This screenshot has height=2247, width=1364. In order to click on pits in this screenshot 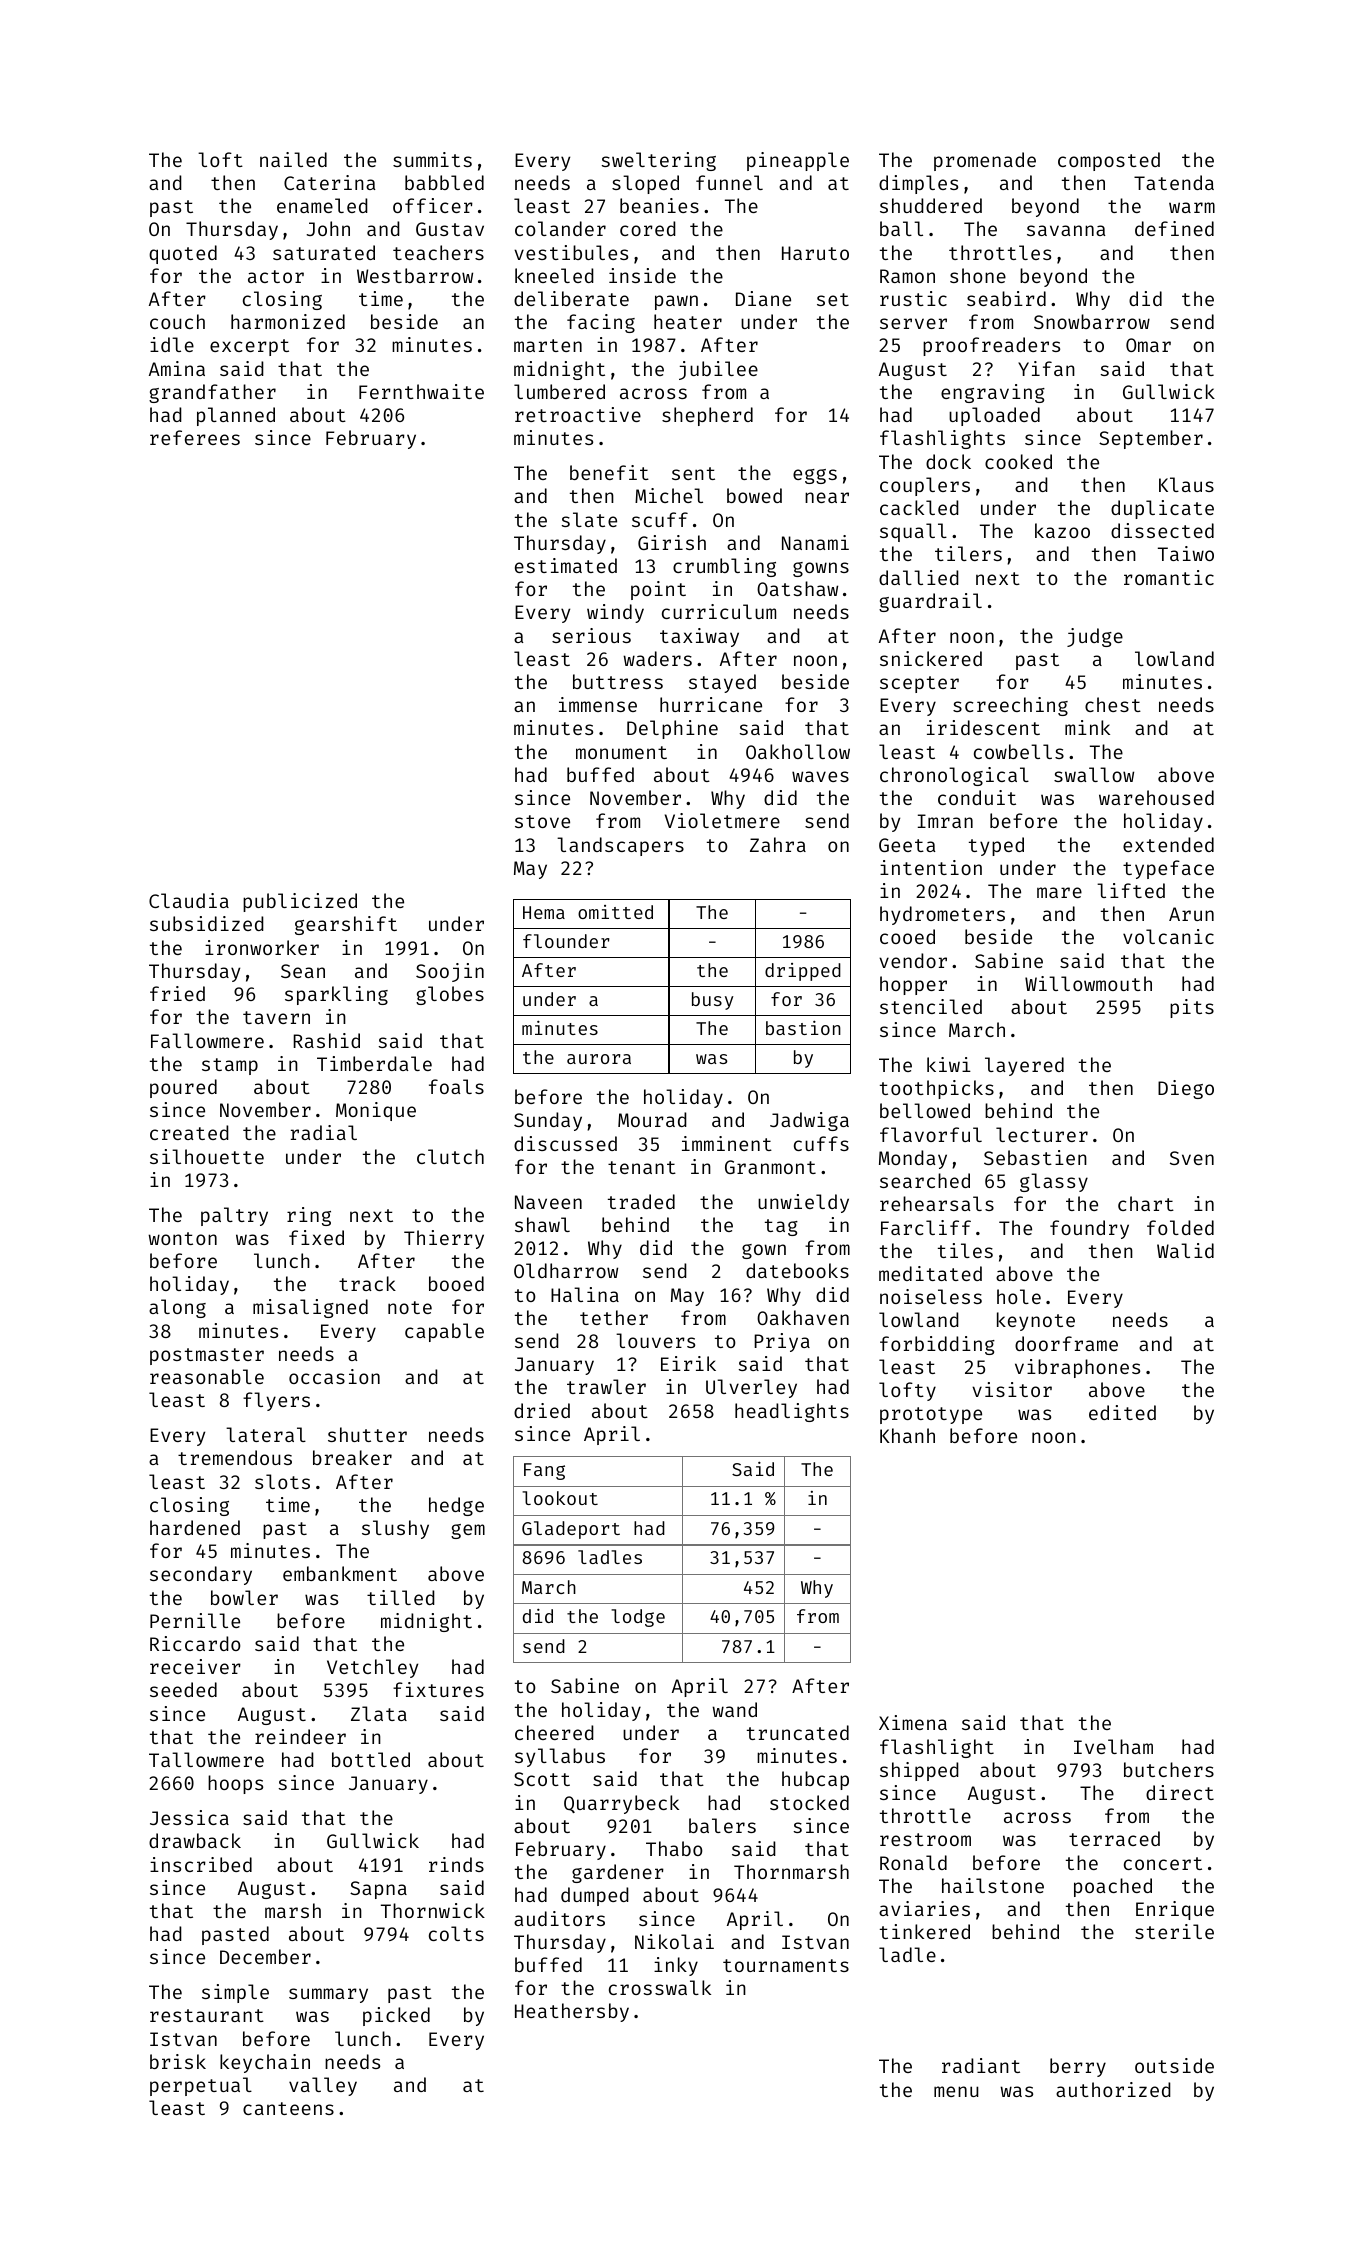, I will do `click(1192, 1008)`.
